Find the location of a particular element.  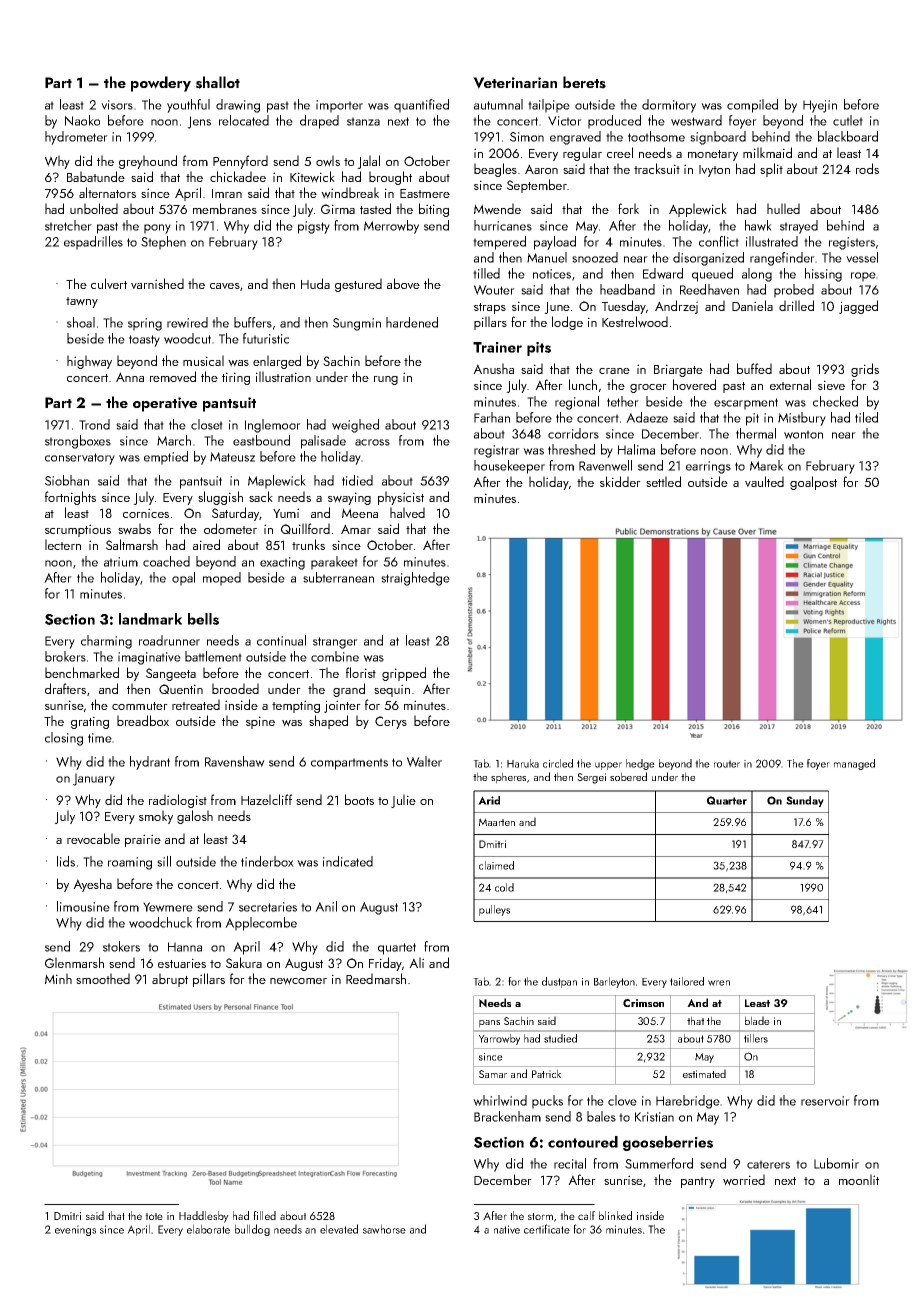

Veterinarian is located at coordinates (515, 83).
